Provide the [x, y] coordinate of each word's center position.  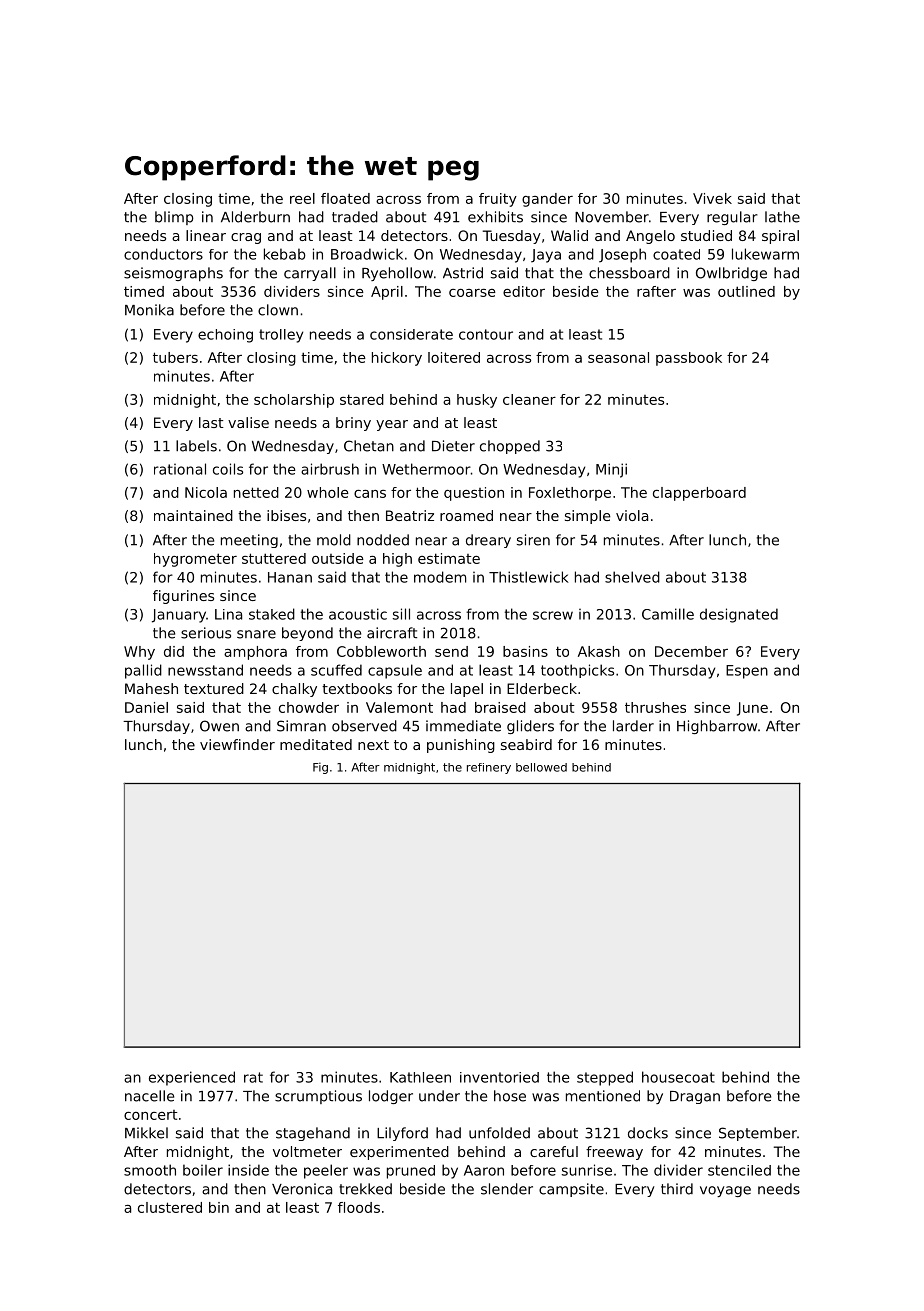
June [752, 709]
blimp [174, 218]
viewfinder [237, 744]
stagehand [313, 1134]
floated [345, 198]
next [373, 745]
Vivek [712, 198]
